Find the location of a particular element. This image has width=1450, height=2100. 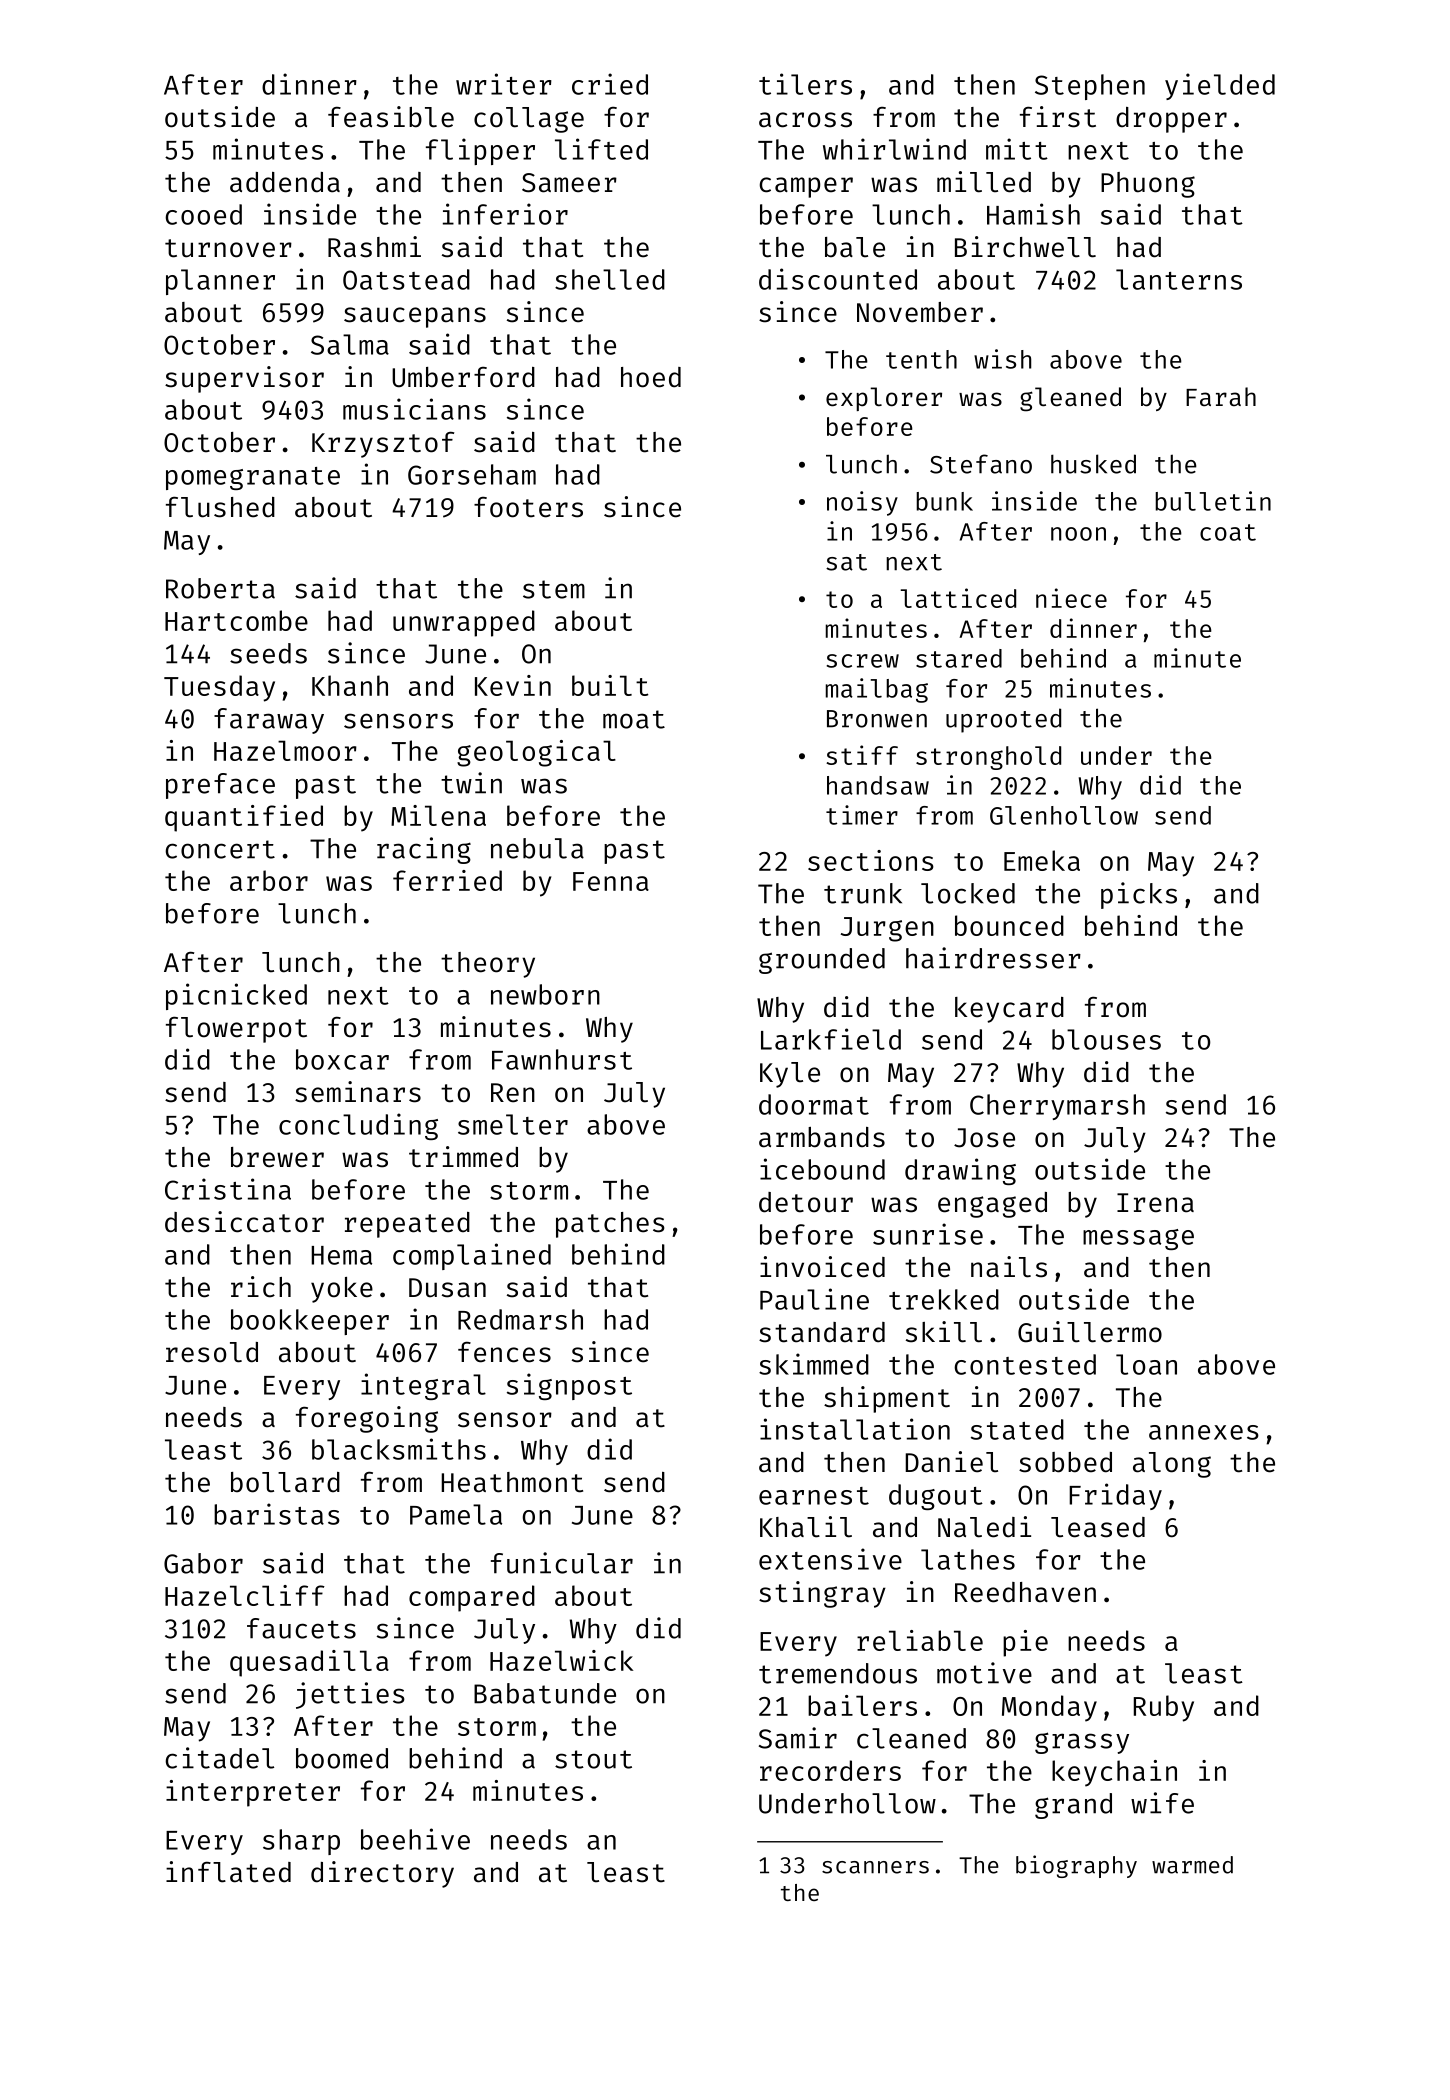

bulletin is located at coordinates (1213, 501).
